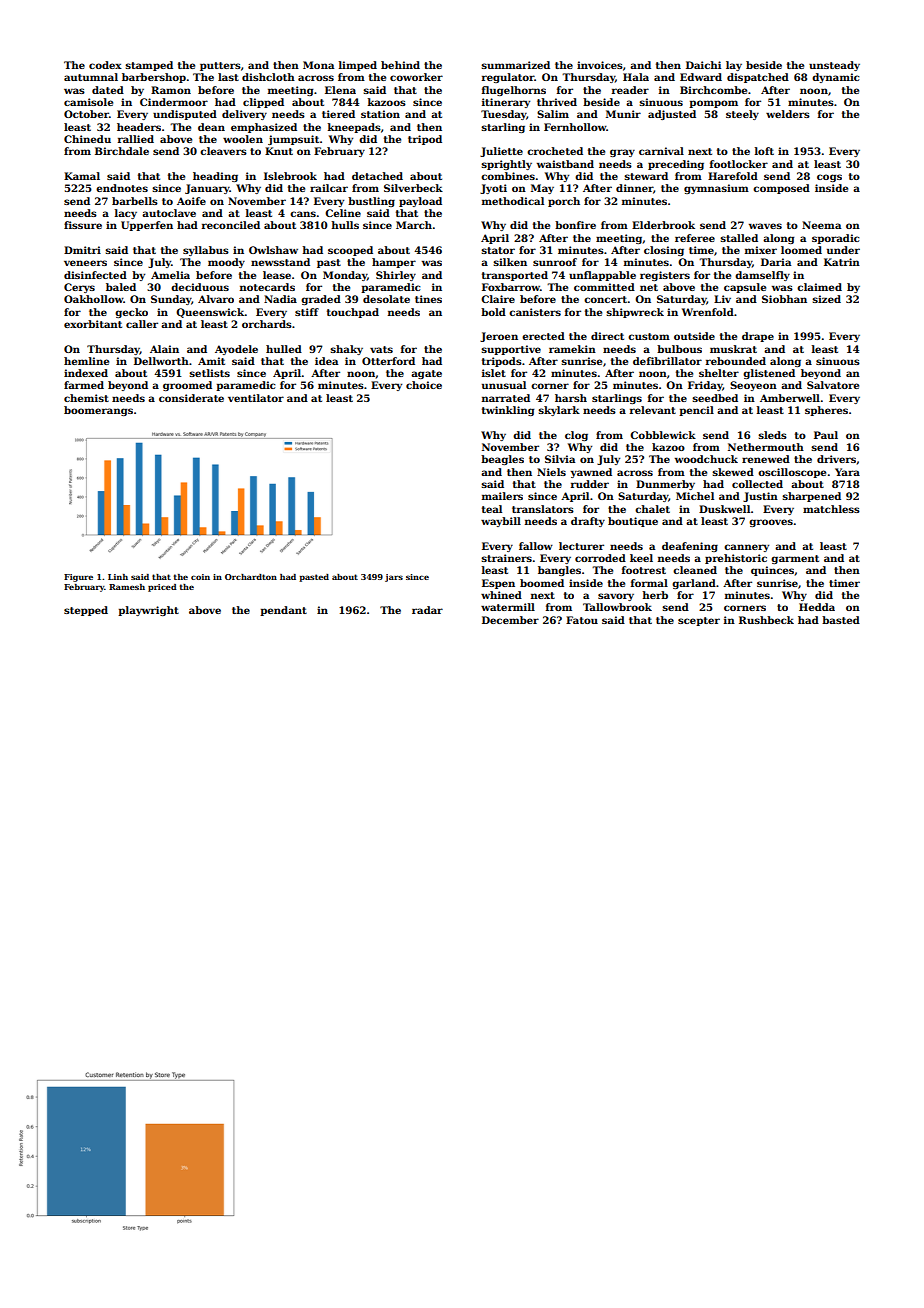 The width and height of the screenshot is (924, 1308). What do you see at coordinates (424, 385) in the screenshot?
I see `choice` at bounding box center [424, 385].
